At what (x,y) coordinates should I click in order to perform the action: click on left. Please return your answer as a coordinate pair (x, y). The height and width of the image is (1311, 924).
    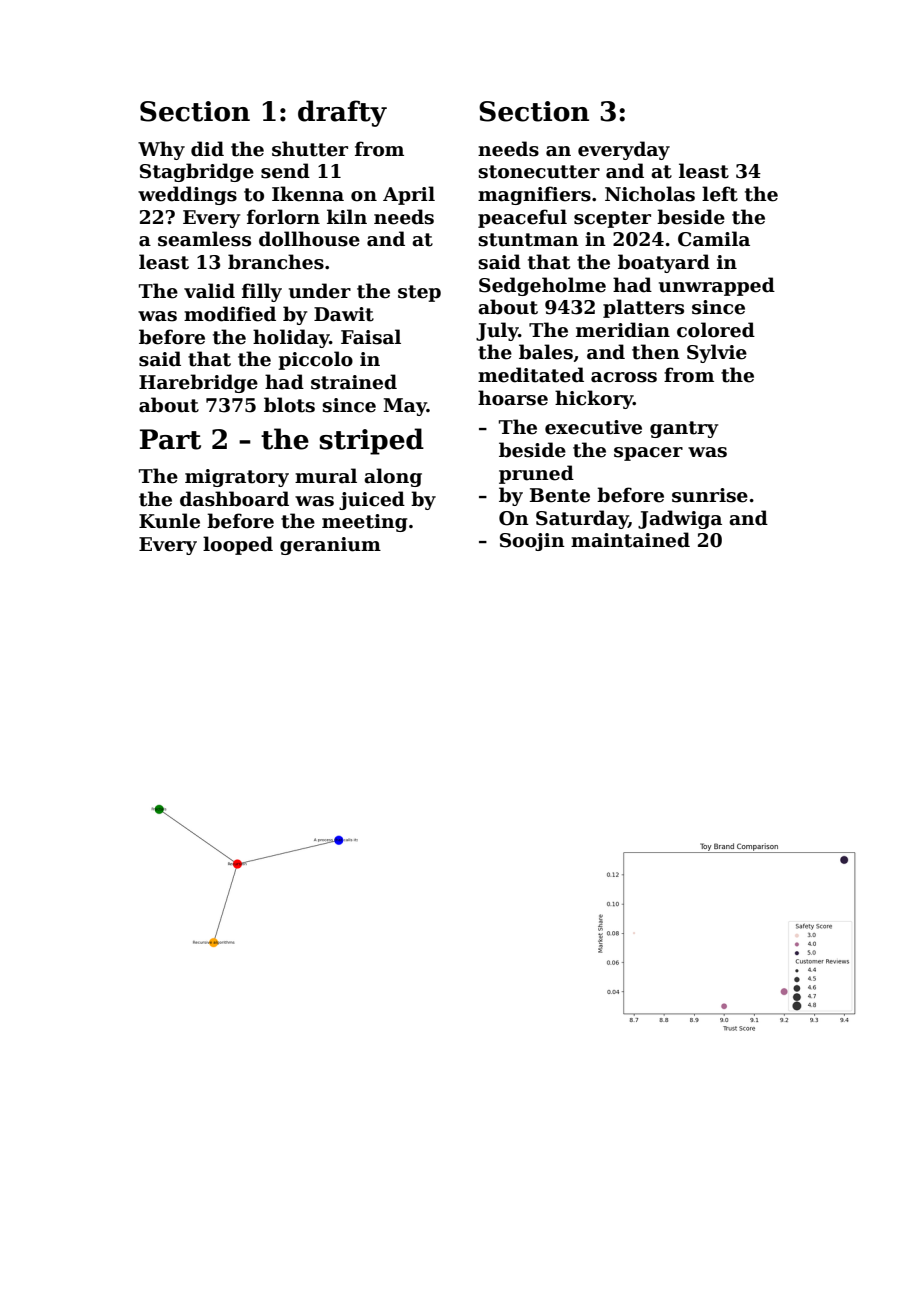
    Looking at the image, I should click on (720, 194).
